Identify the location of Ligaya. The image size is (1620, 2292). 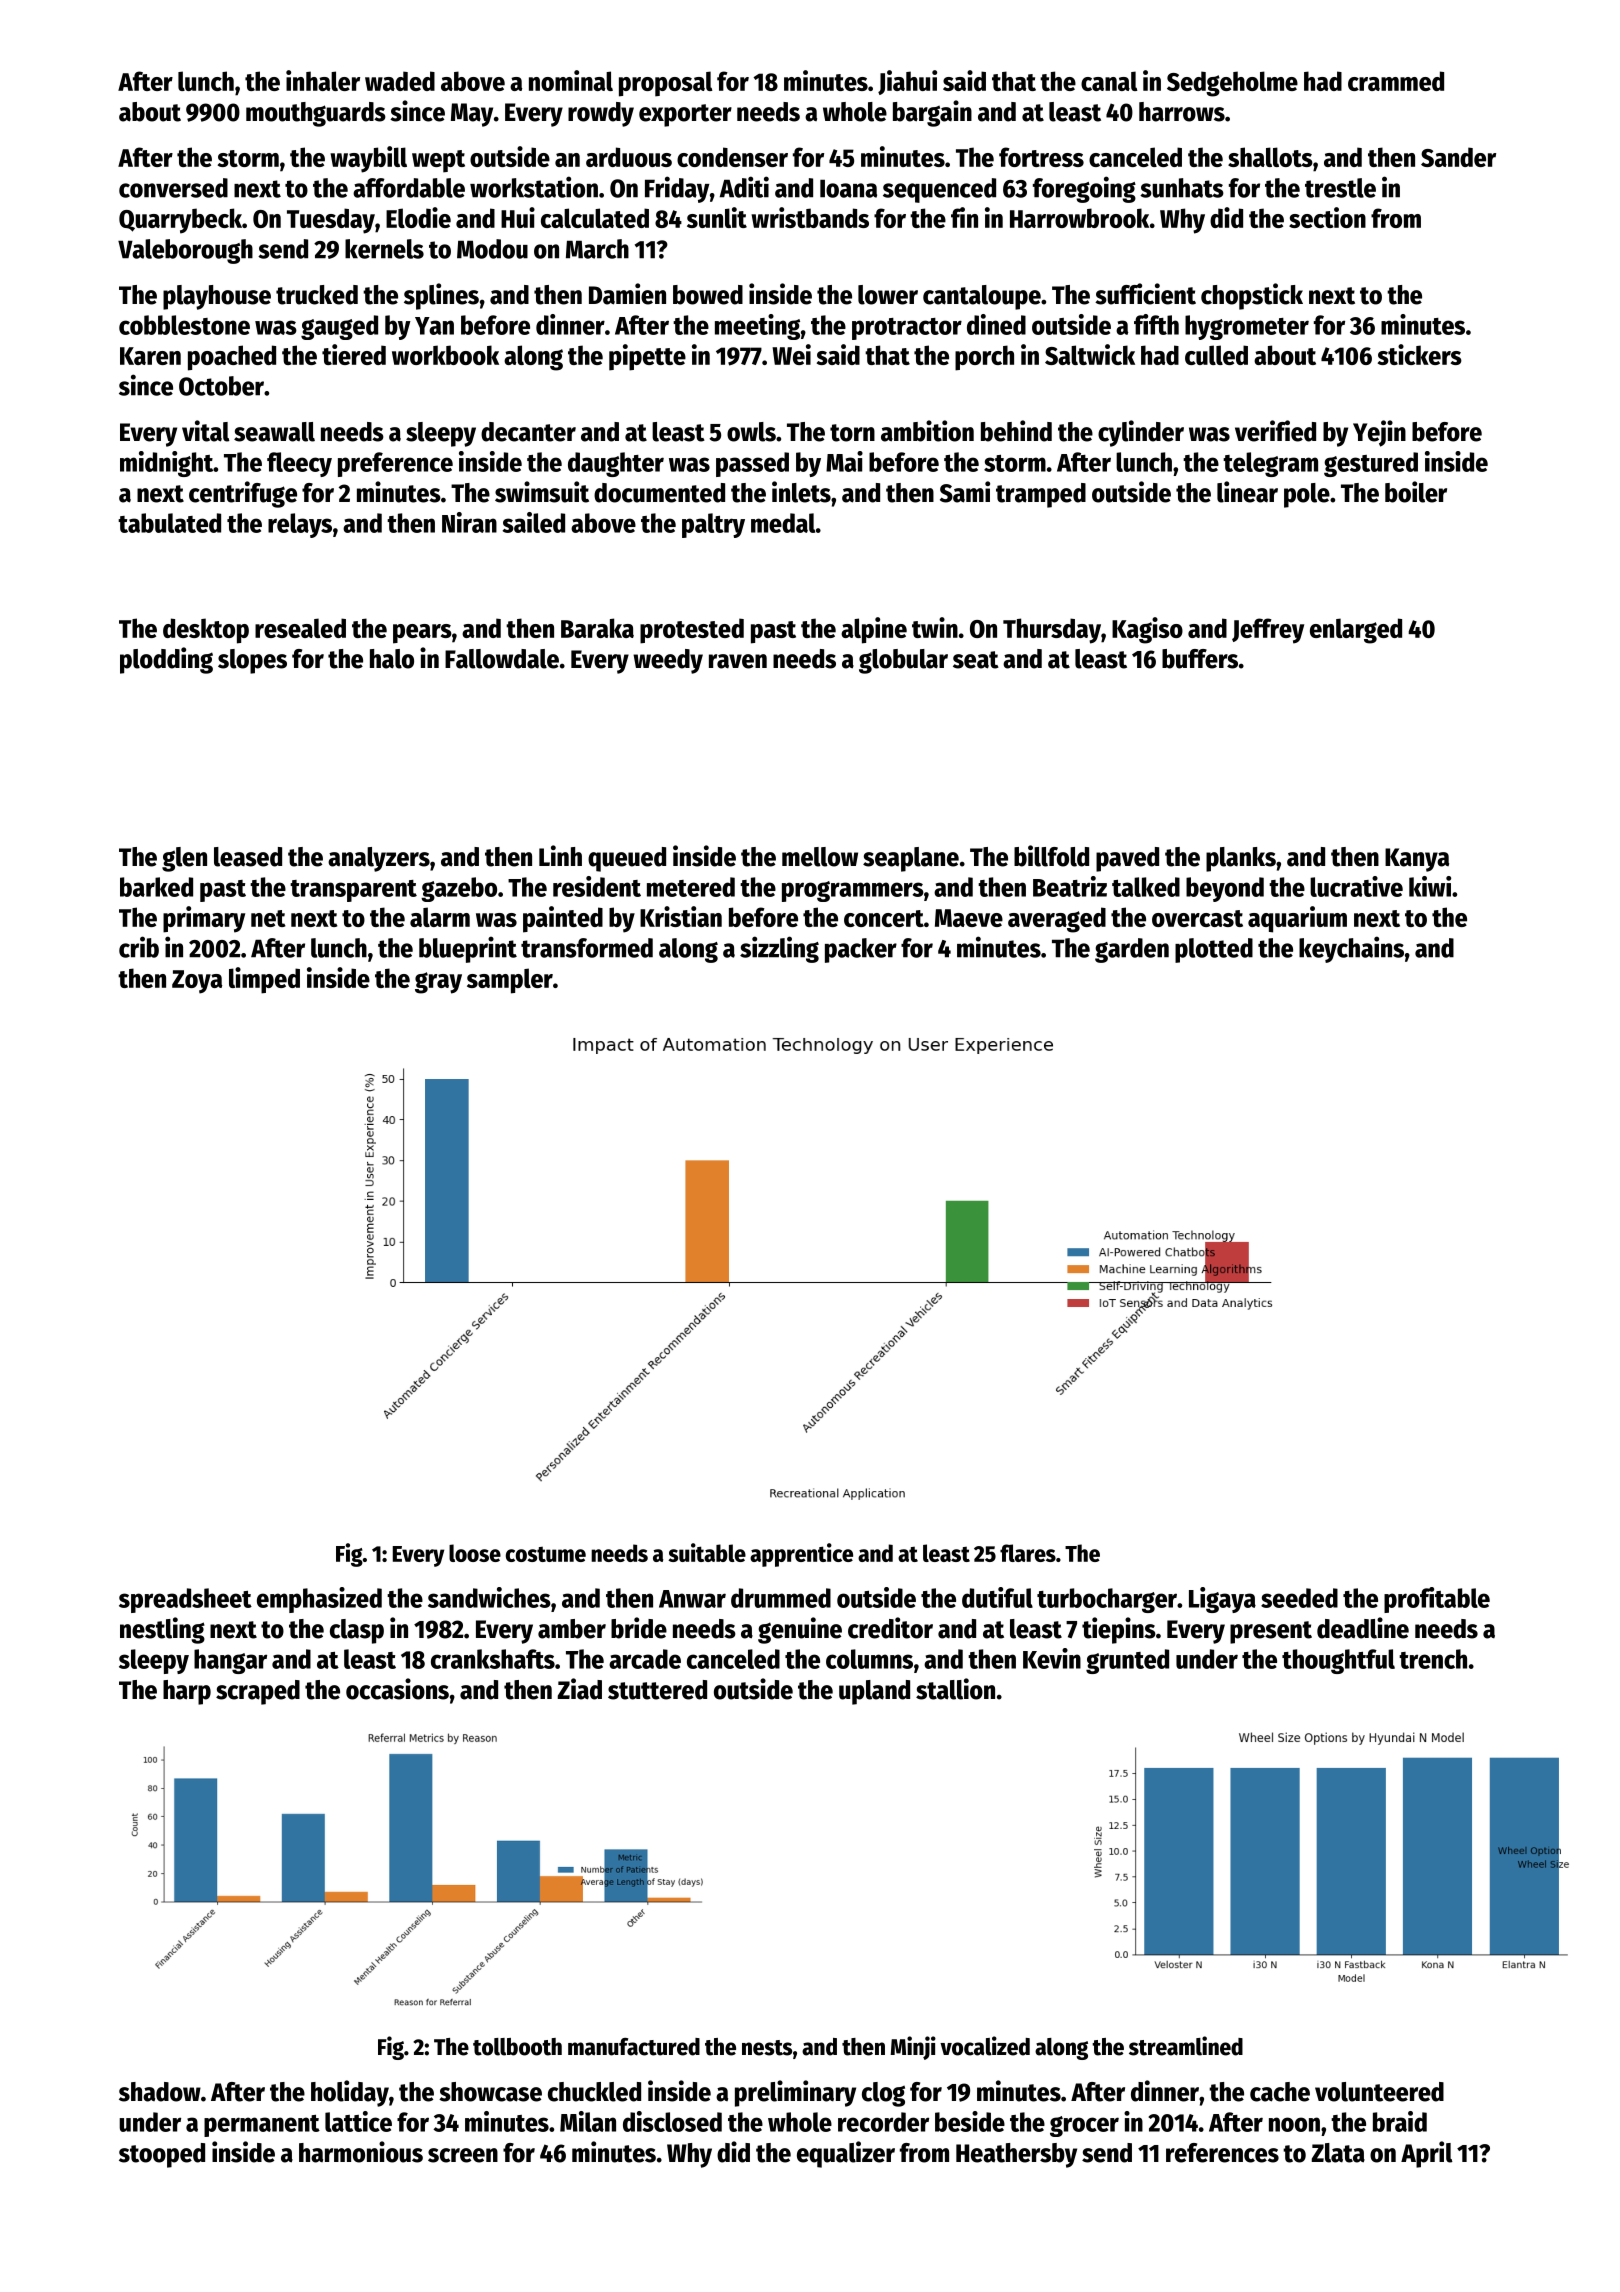
(1222, 1600).
